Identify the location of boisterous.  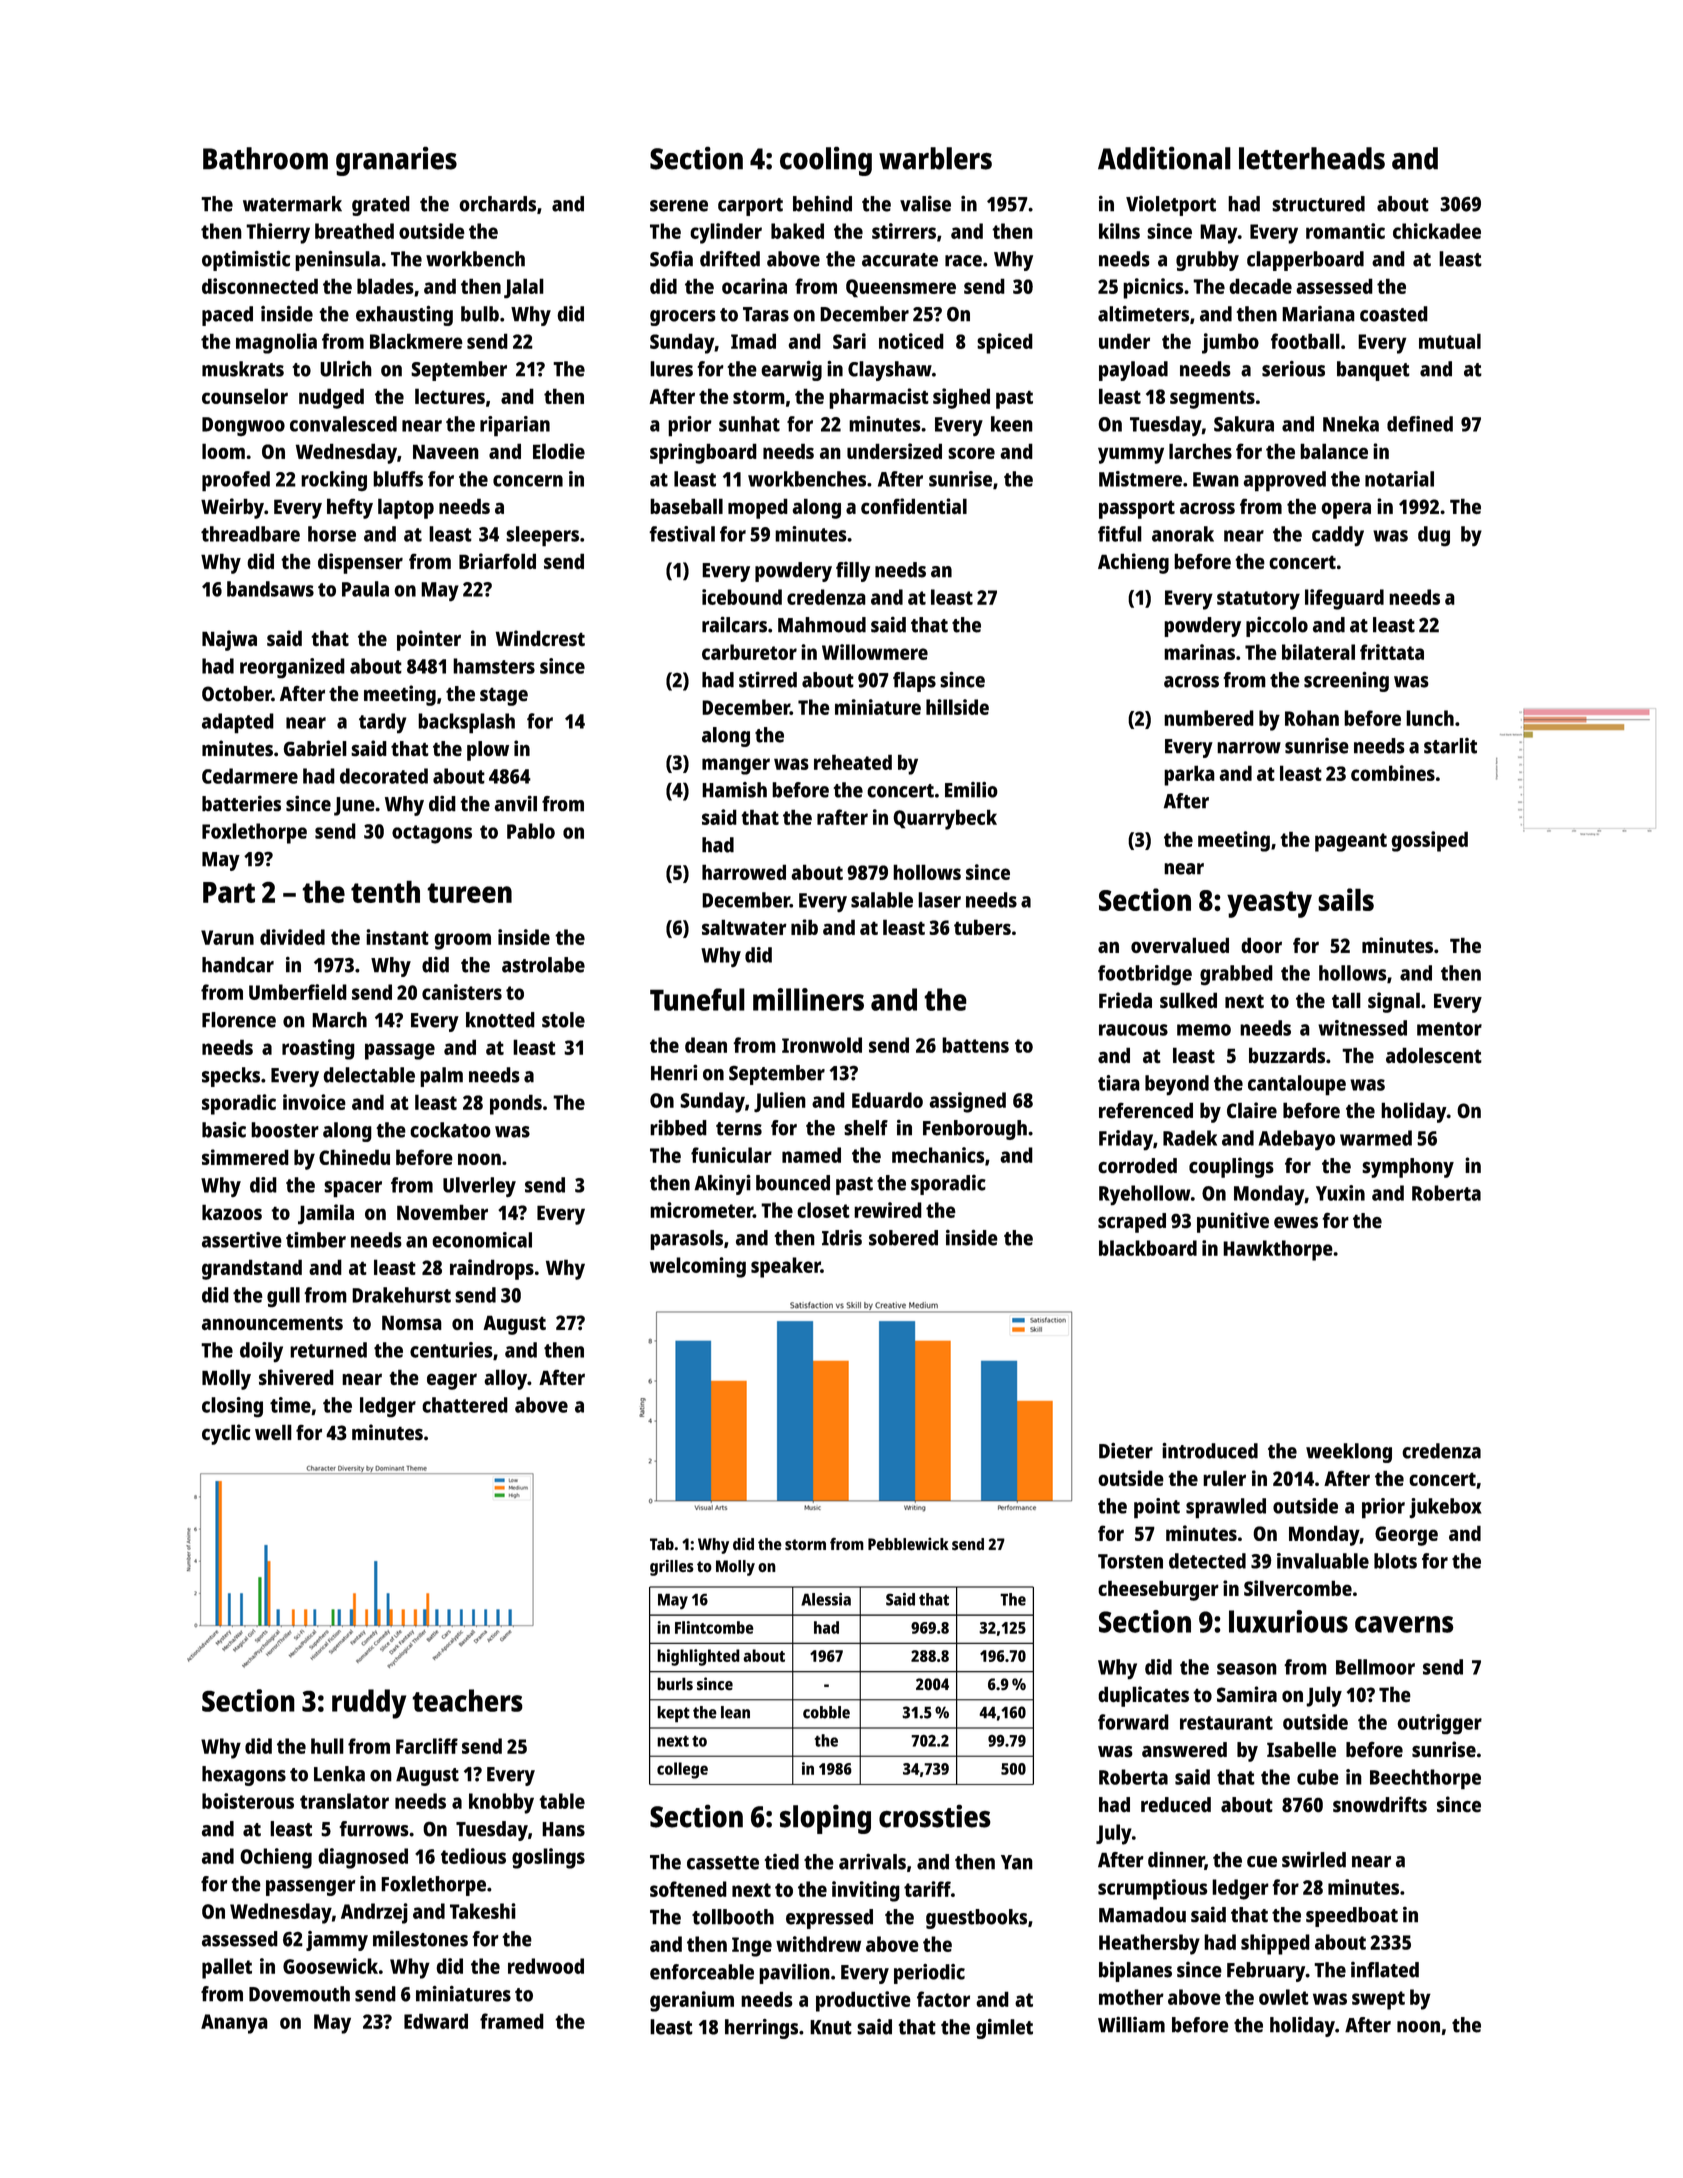
(248, 1801).
